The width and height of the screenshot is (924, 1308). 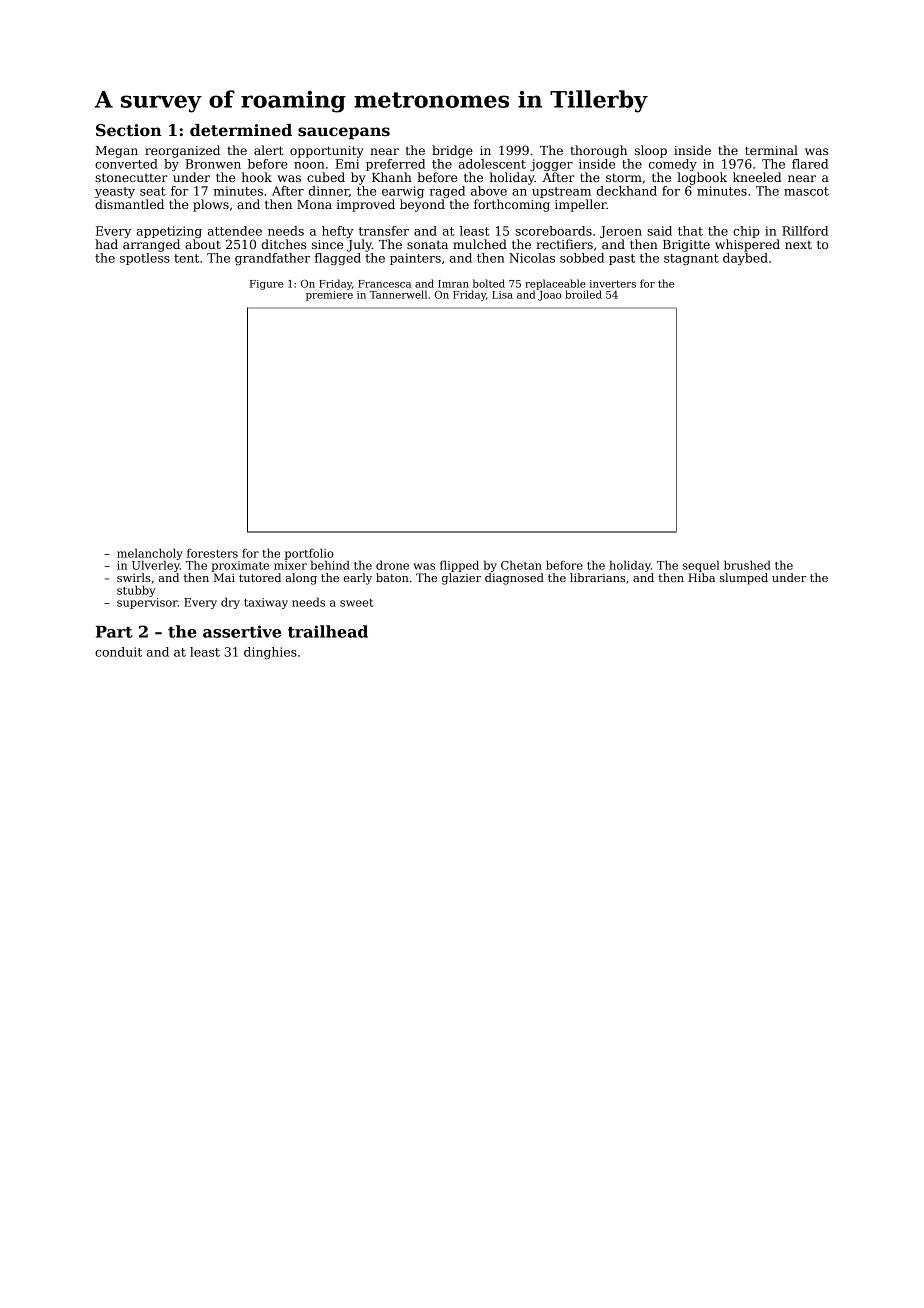 I want to click on melancholy, so click(x=150, y=554).
